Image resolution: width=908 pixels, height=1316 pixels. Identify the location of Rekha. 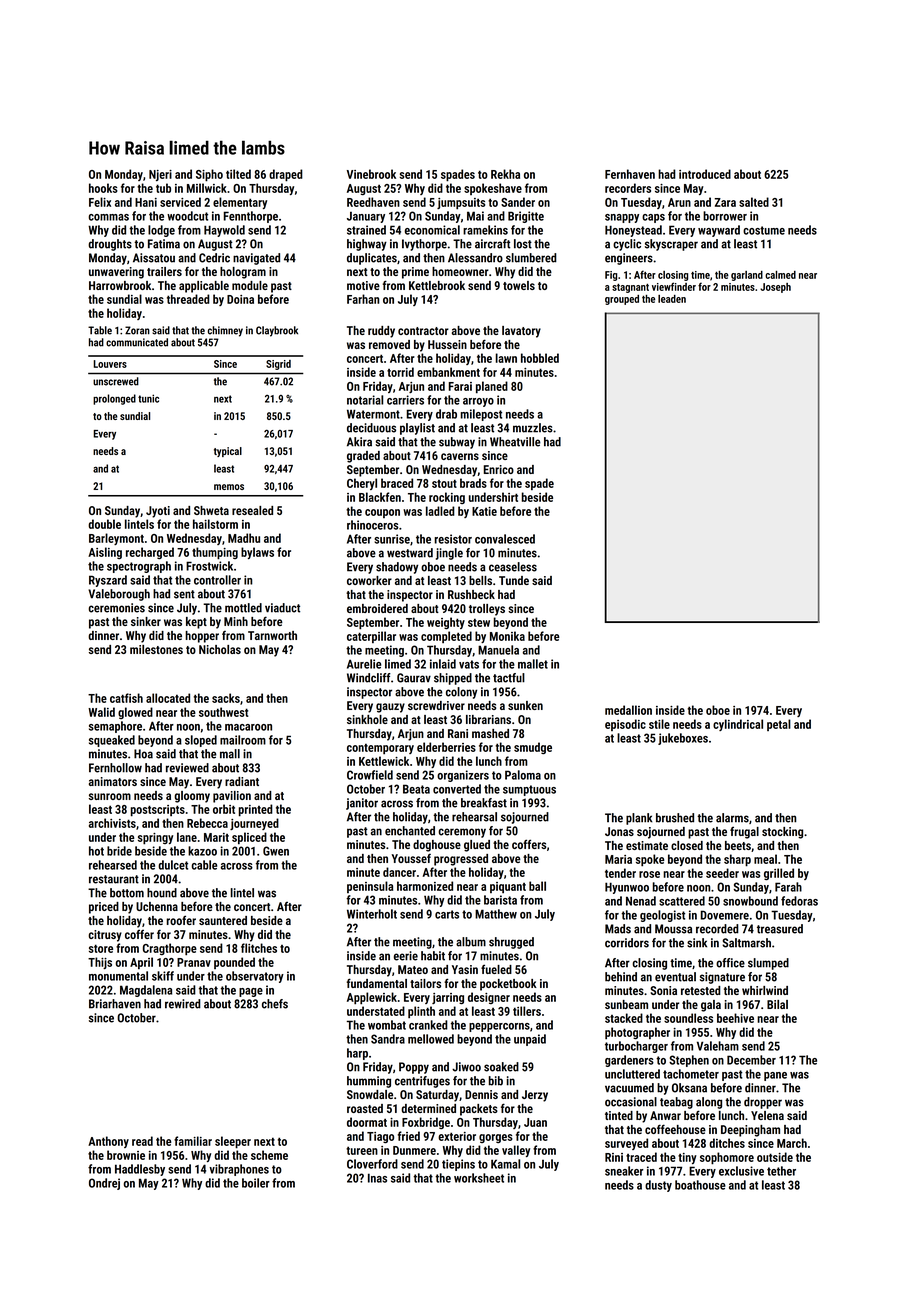
(505, 174).
